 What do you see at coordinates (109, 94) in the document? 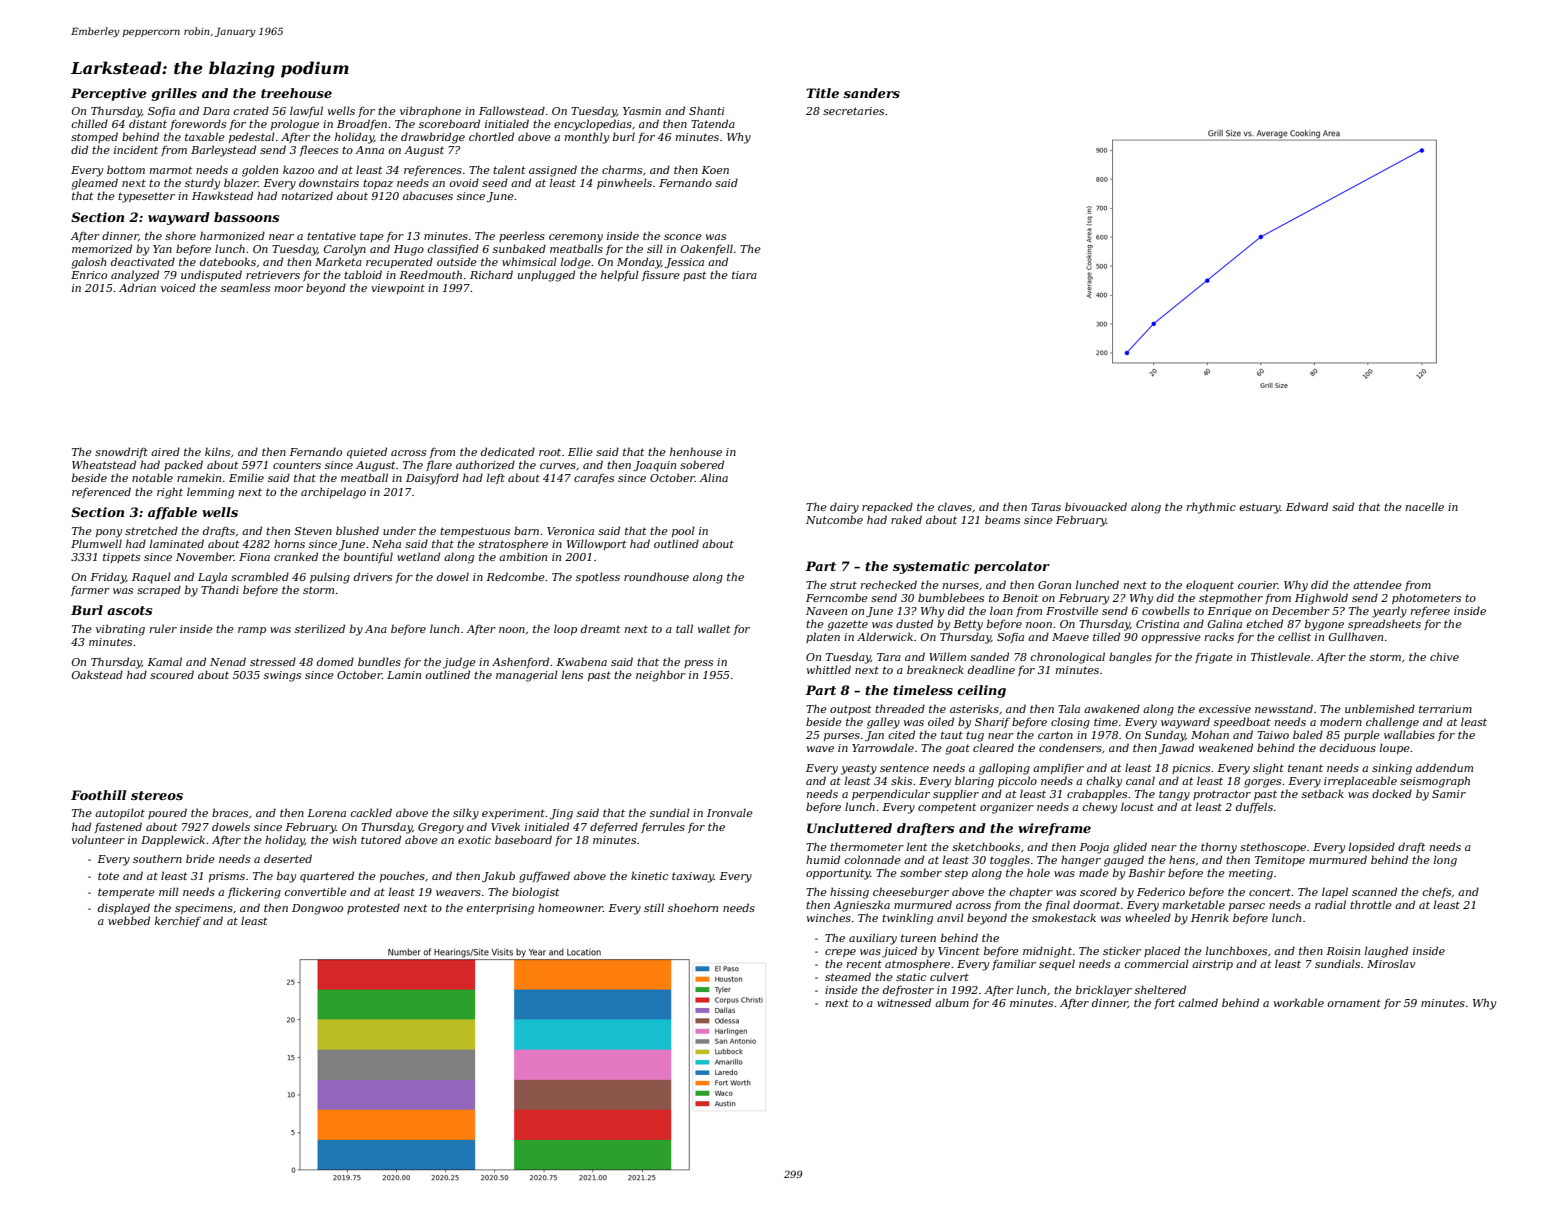
I see `Perceptive` at bounding box center [109, 94].
